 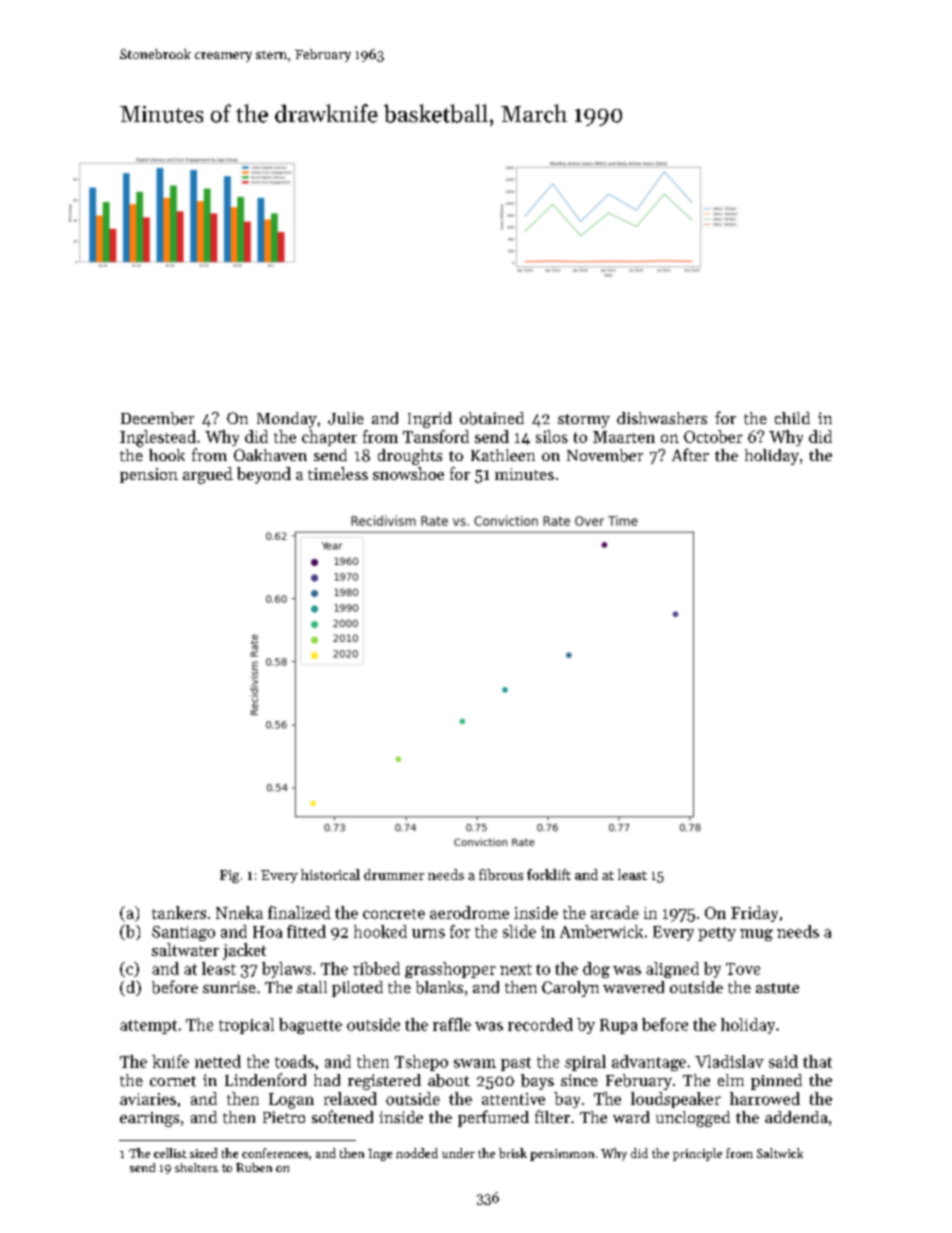 What do you see at coordinates (690, 454) in the page?
I see `After` at bounding box center [690, 454].
